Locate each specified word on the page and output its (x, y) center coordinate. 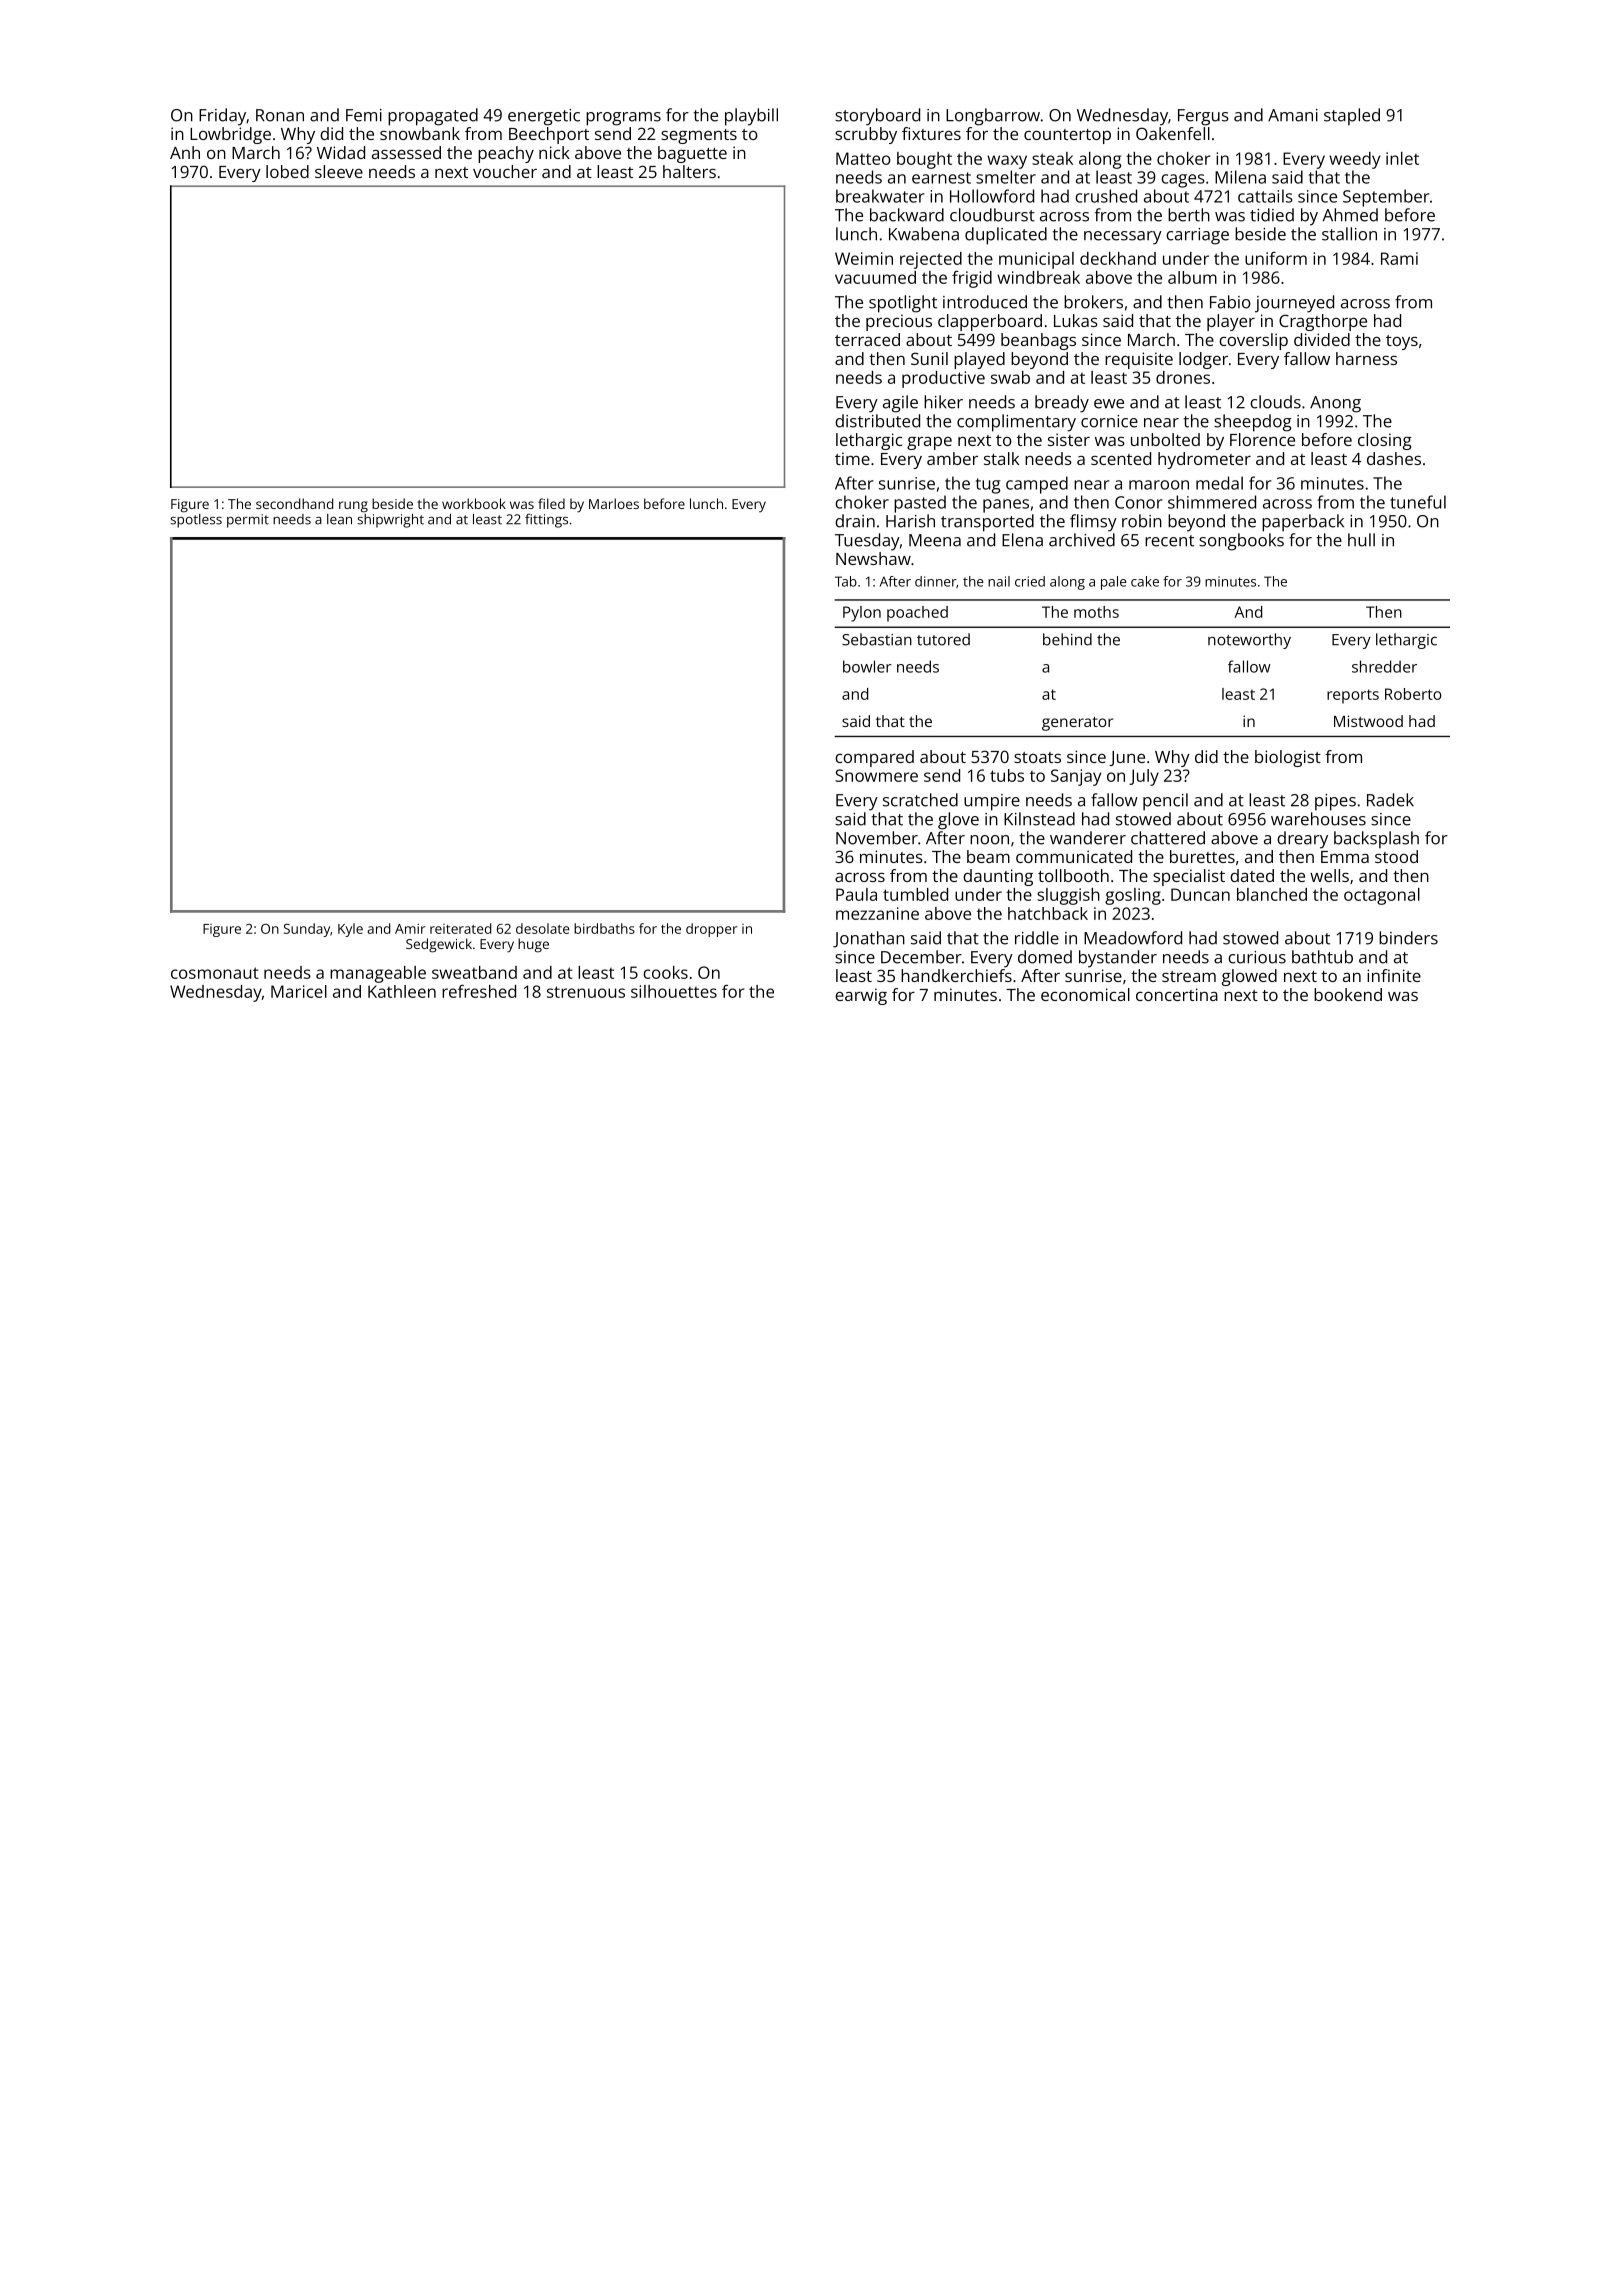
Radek (1390, 800)
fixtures (931, 133)
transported (987, 523)
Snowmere (876, 775)
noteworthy (1249, 641)
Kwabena (924, 234)
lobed (287, 171)
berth (1189, 215)
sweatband (474, 972)
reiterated (460, 928)
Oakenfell (1173, 133)
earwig (861, 996)
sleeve (339, 171)
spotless (196, 521)
